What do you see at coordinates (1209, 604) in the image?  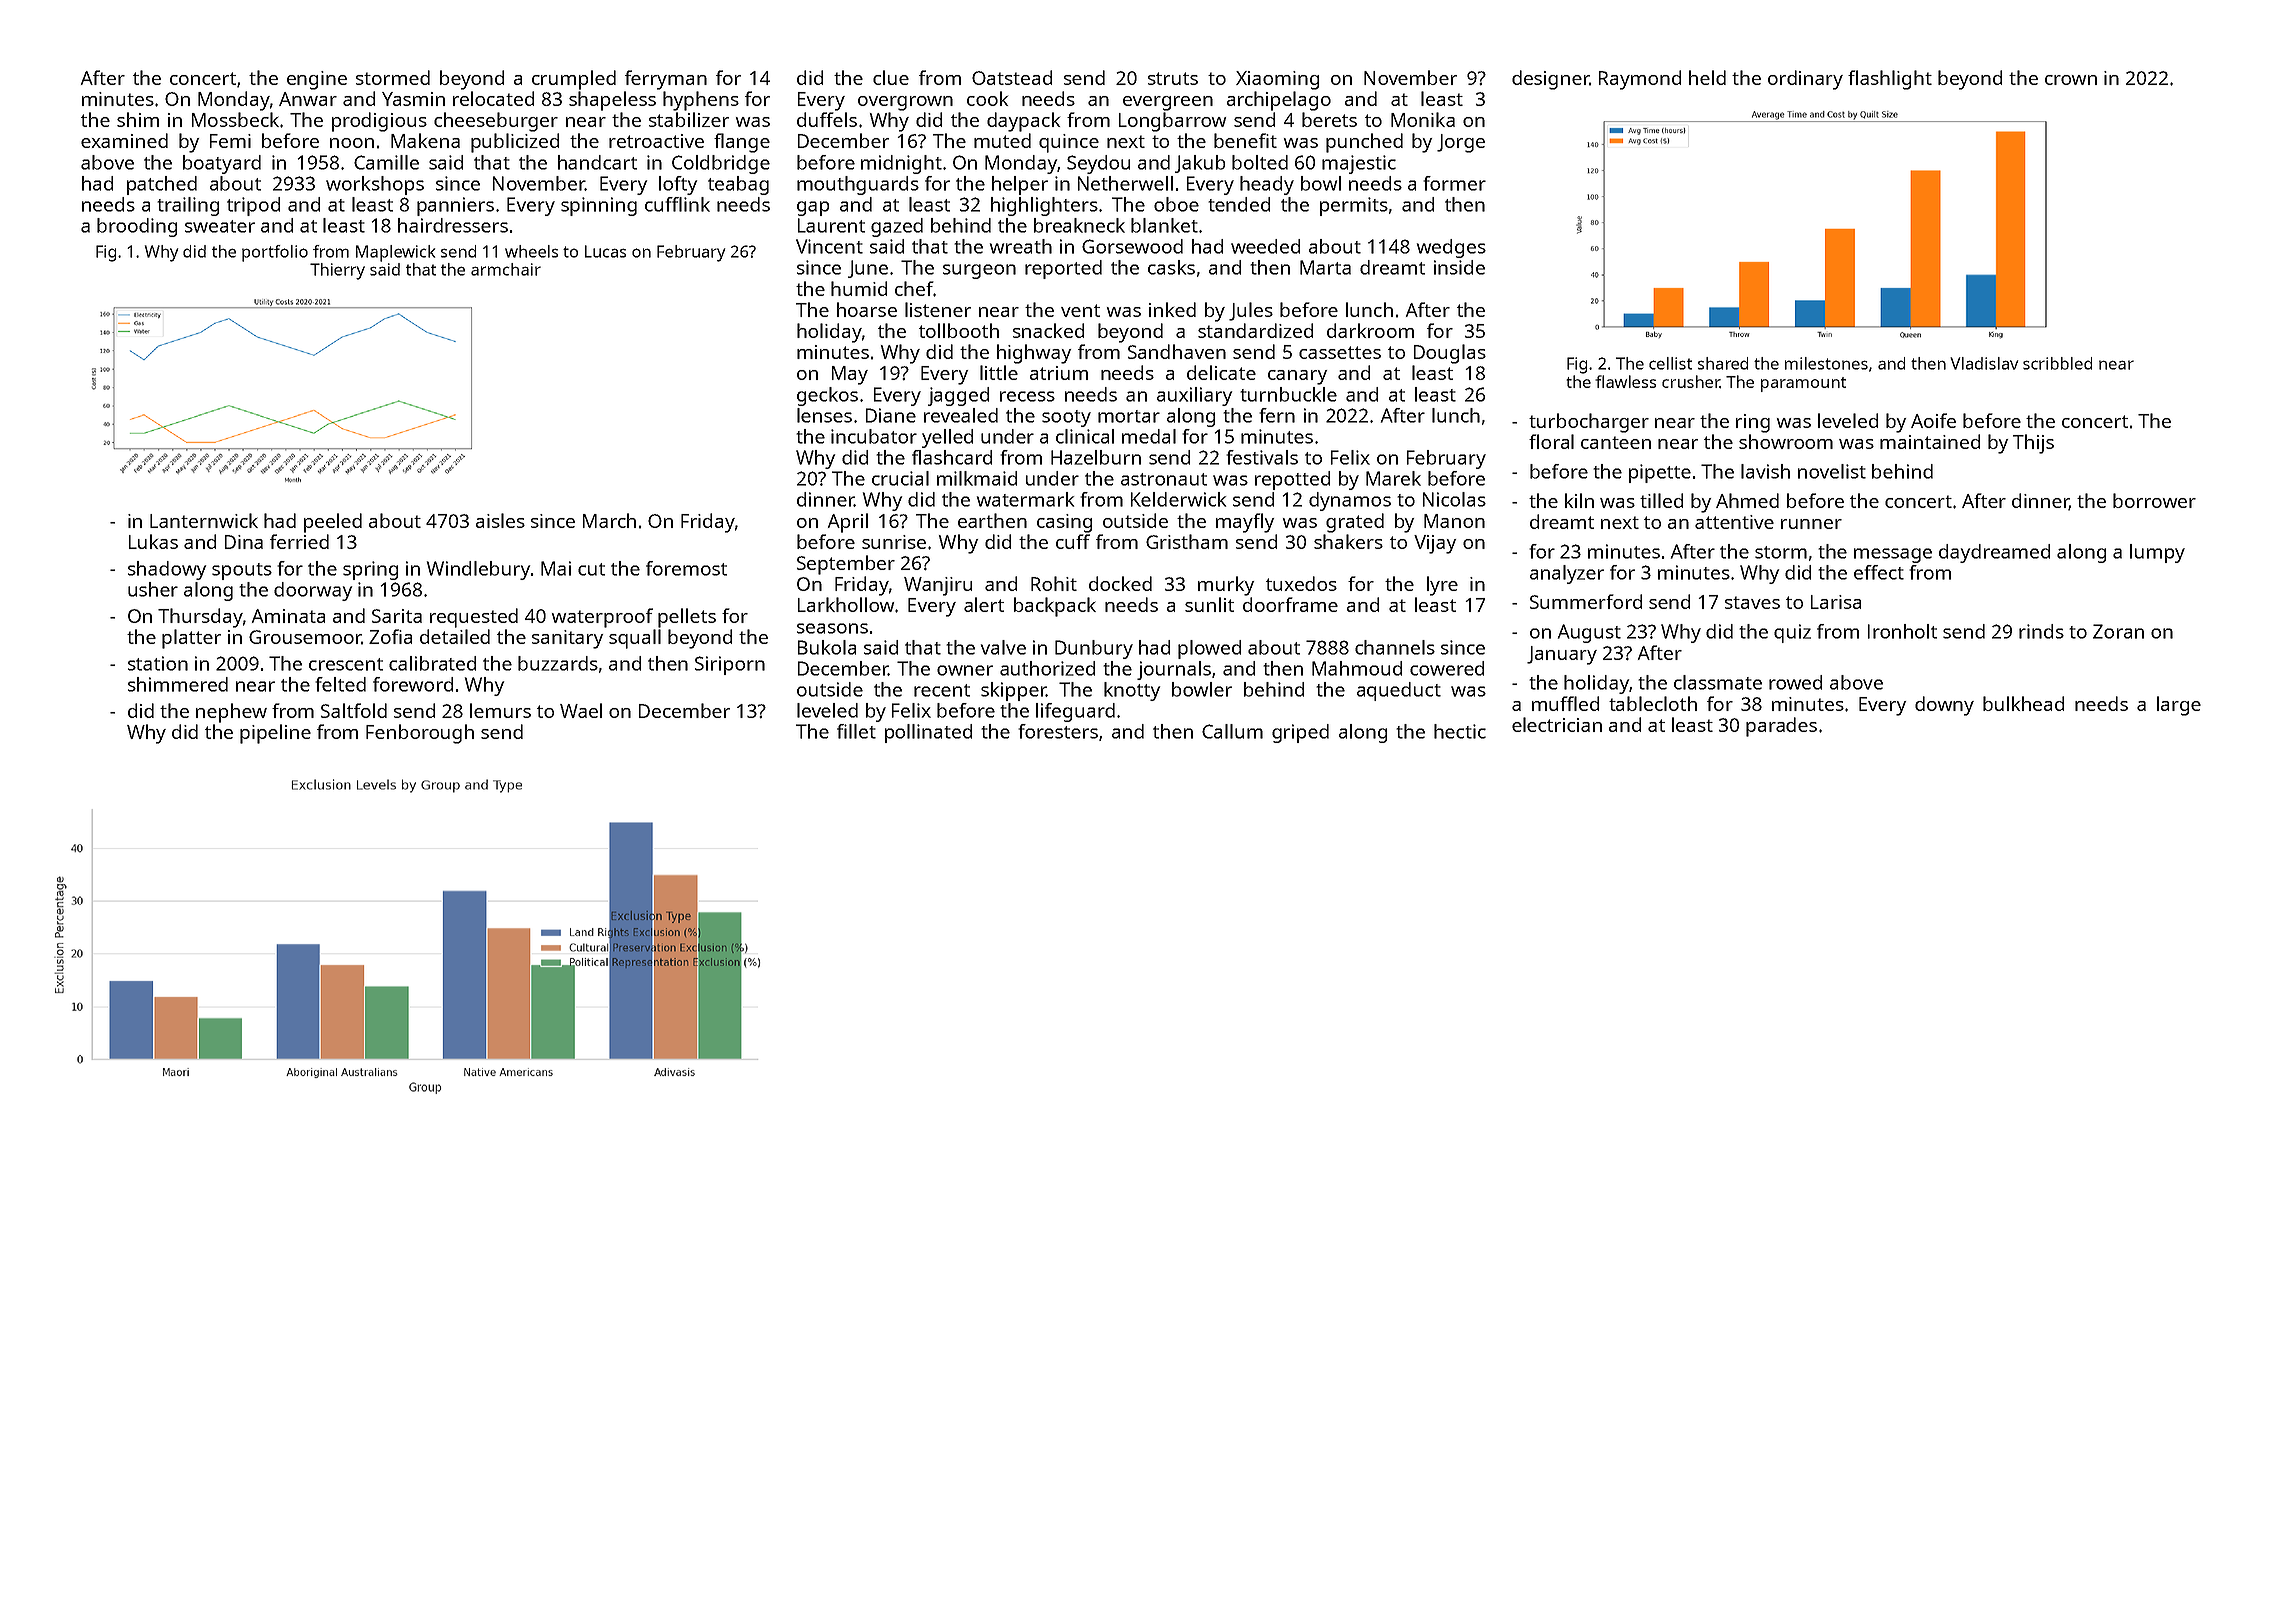 I see `sunlit` at bounding box center [1209, 604].
